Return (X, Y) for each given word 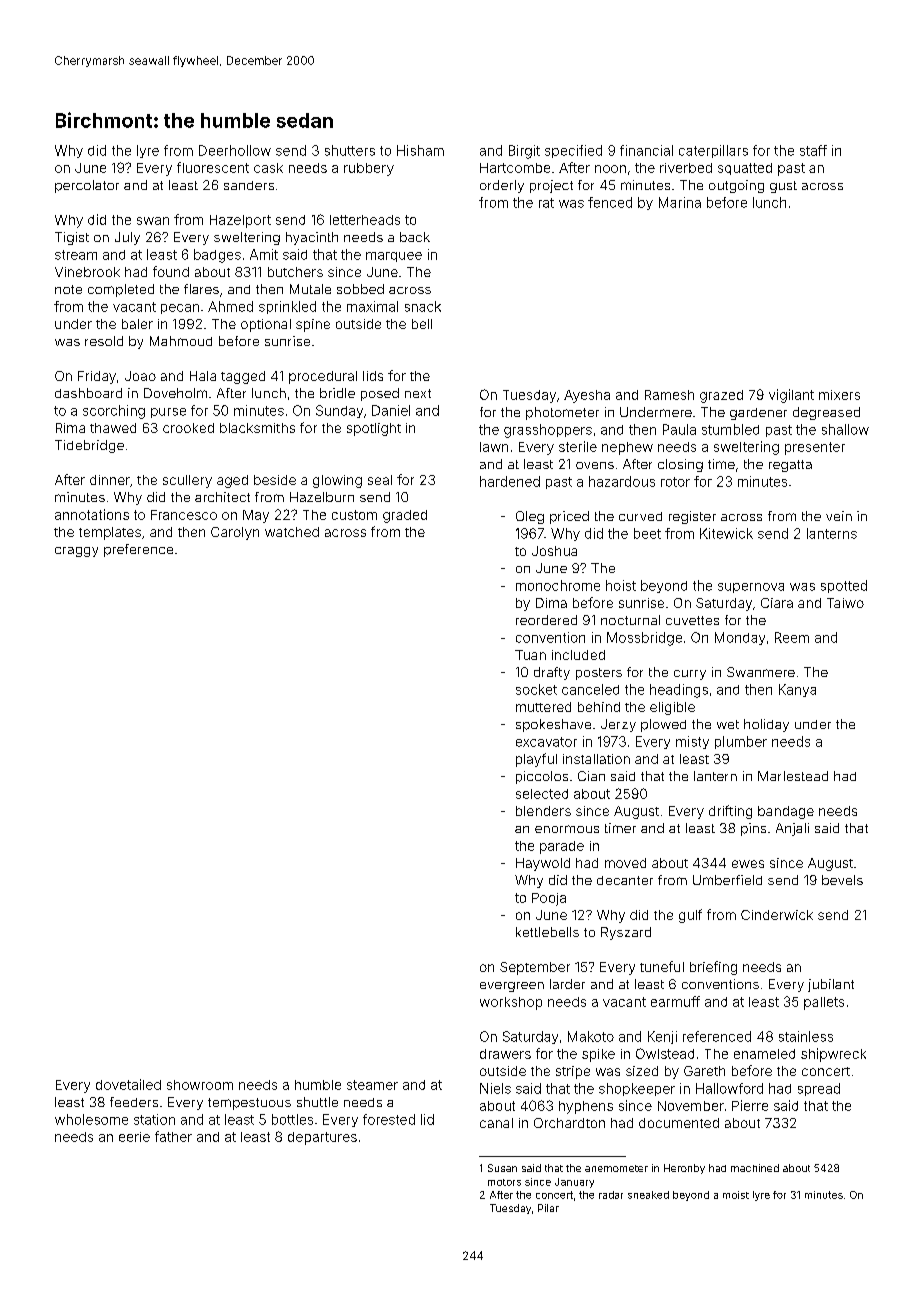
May (256, 516)
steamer (372, 1085)
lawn (494, 447)
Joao (140, 376)
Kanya (797, 690)
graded (405, 516)
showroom (200, 1085)
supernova (751, 588)
